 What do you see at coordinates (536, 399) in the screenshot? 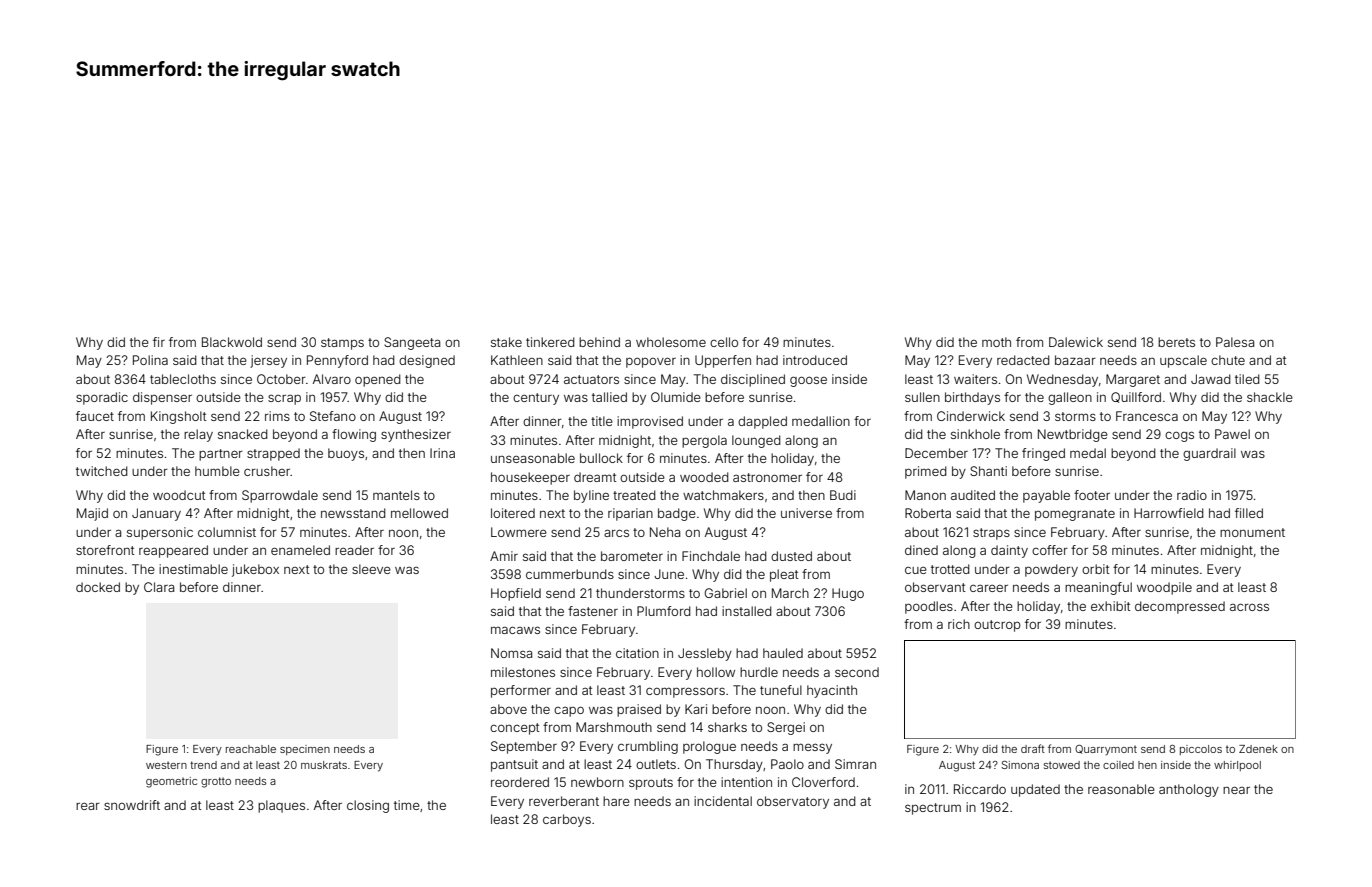
I see `century` at bounding box center [536, 399].
